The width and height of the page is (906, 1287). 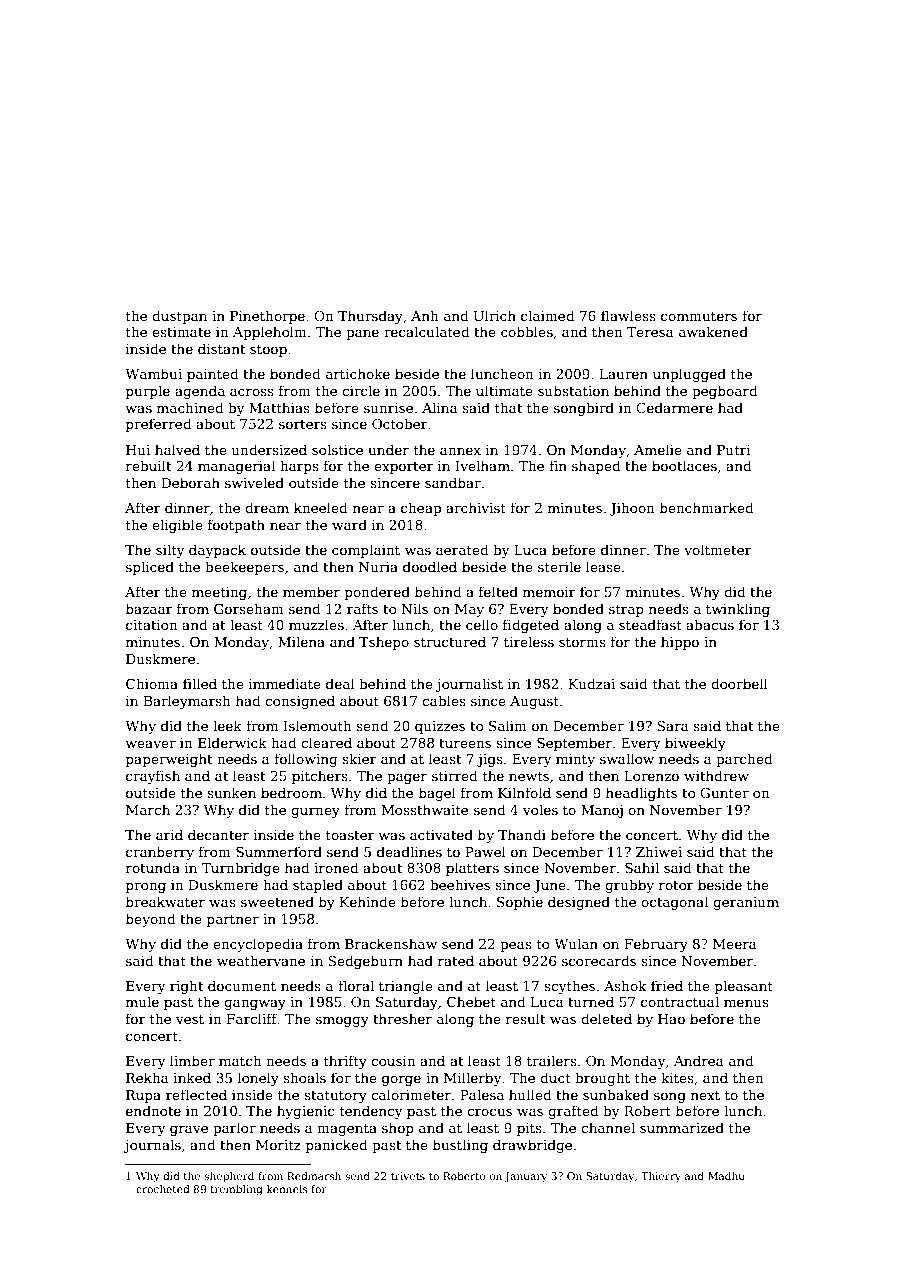 What do you see at coordinates (318, 725) in the page?
I see `Islemouth` at bounding box center [318, 725].
